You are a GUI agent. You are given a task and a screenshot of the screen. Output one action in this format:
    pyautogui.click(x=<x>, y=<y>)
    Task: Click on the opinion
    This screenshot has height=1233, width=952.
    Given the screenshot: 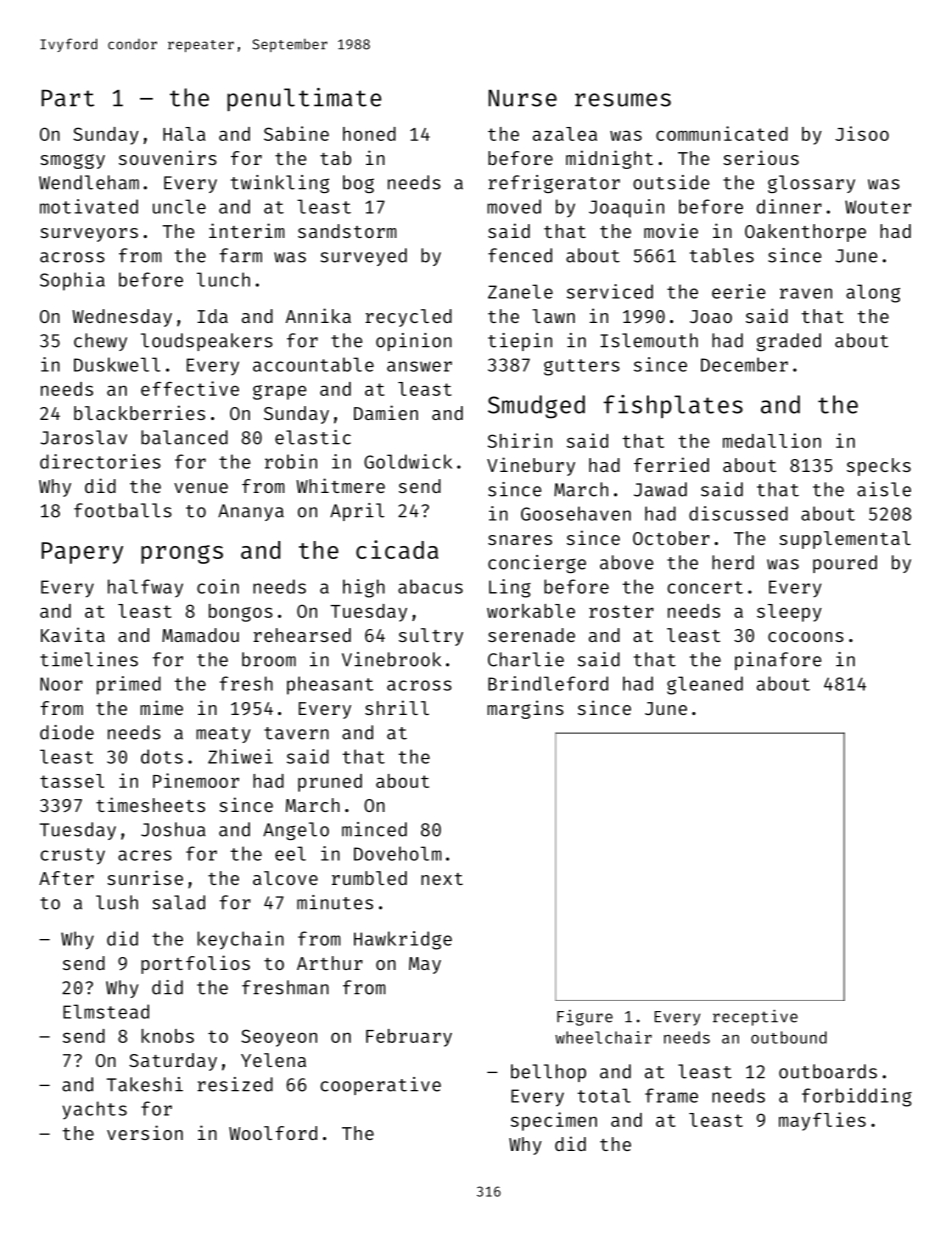 What is the action you would take?
    pyautogui.click(x=414, y=342)
